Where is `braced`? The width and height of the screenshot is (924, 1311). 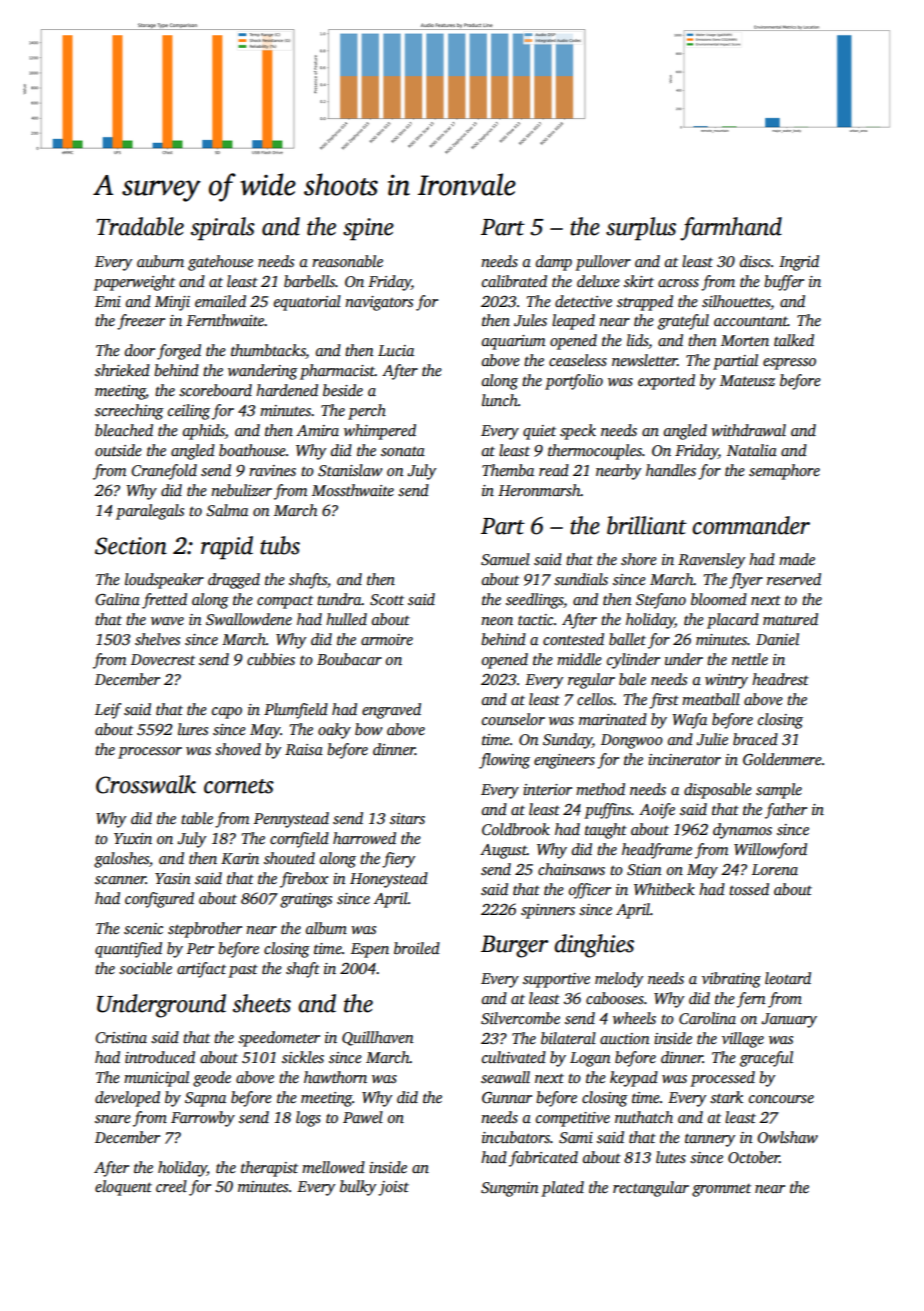 braced is located at coordinates (755, 739).
